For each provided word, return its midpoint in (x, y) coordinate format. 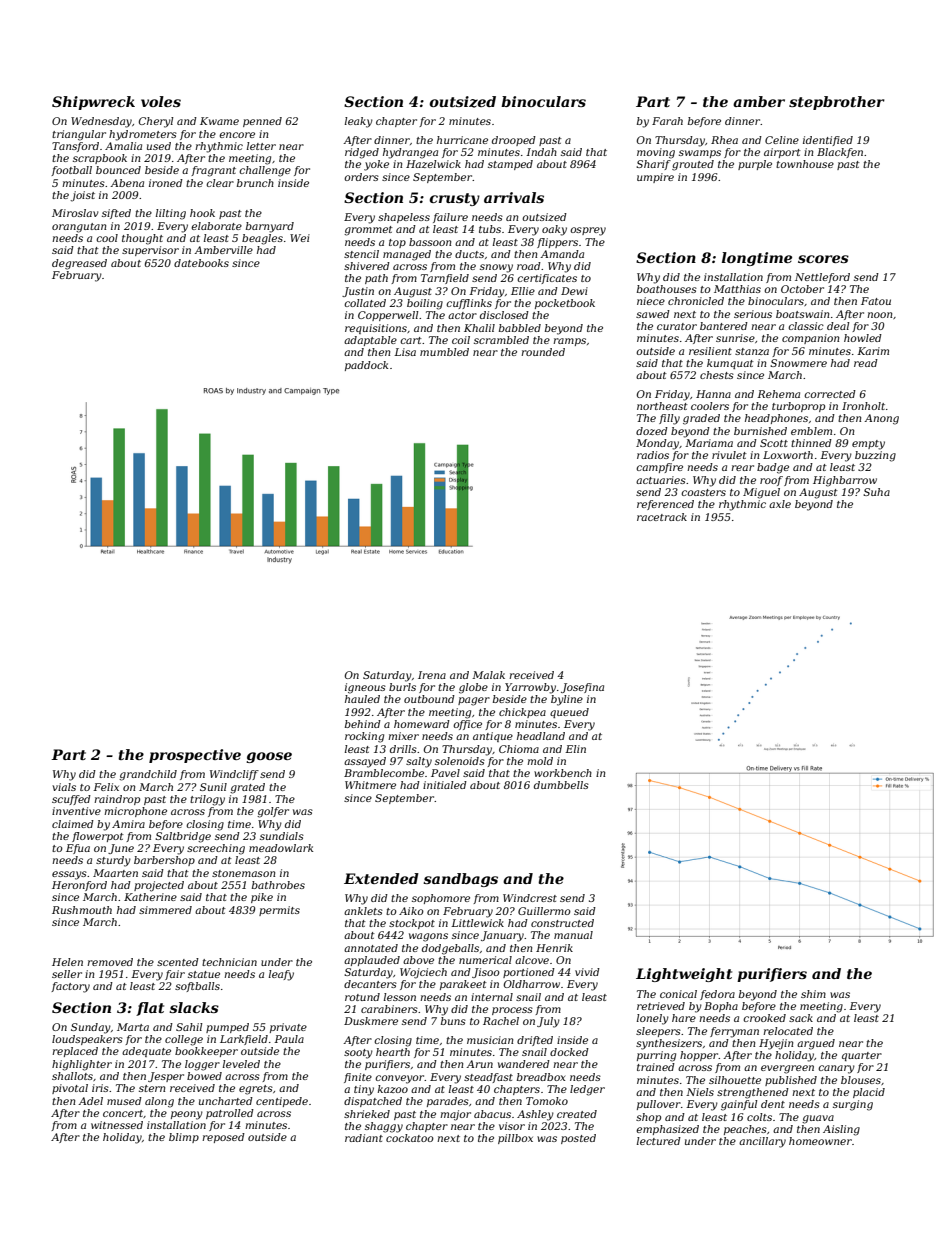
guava (818, 1119)
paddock (366, 366)
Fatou (876, 301)
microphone (135, 812)
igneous (365, 688)
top (397, 243)
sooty (358, 1054)
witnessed (117, 1125)
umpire (655, 178)
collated (365, 303)
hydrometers (143, 135)
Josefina (582, 688)
